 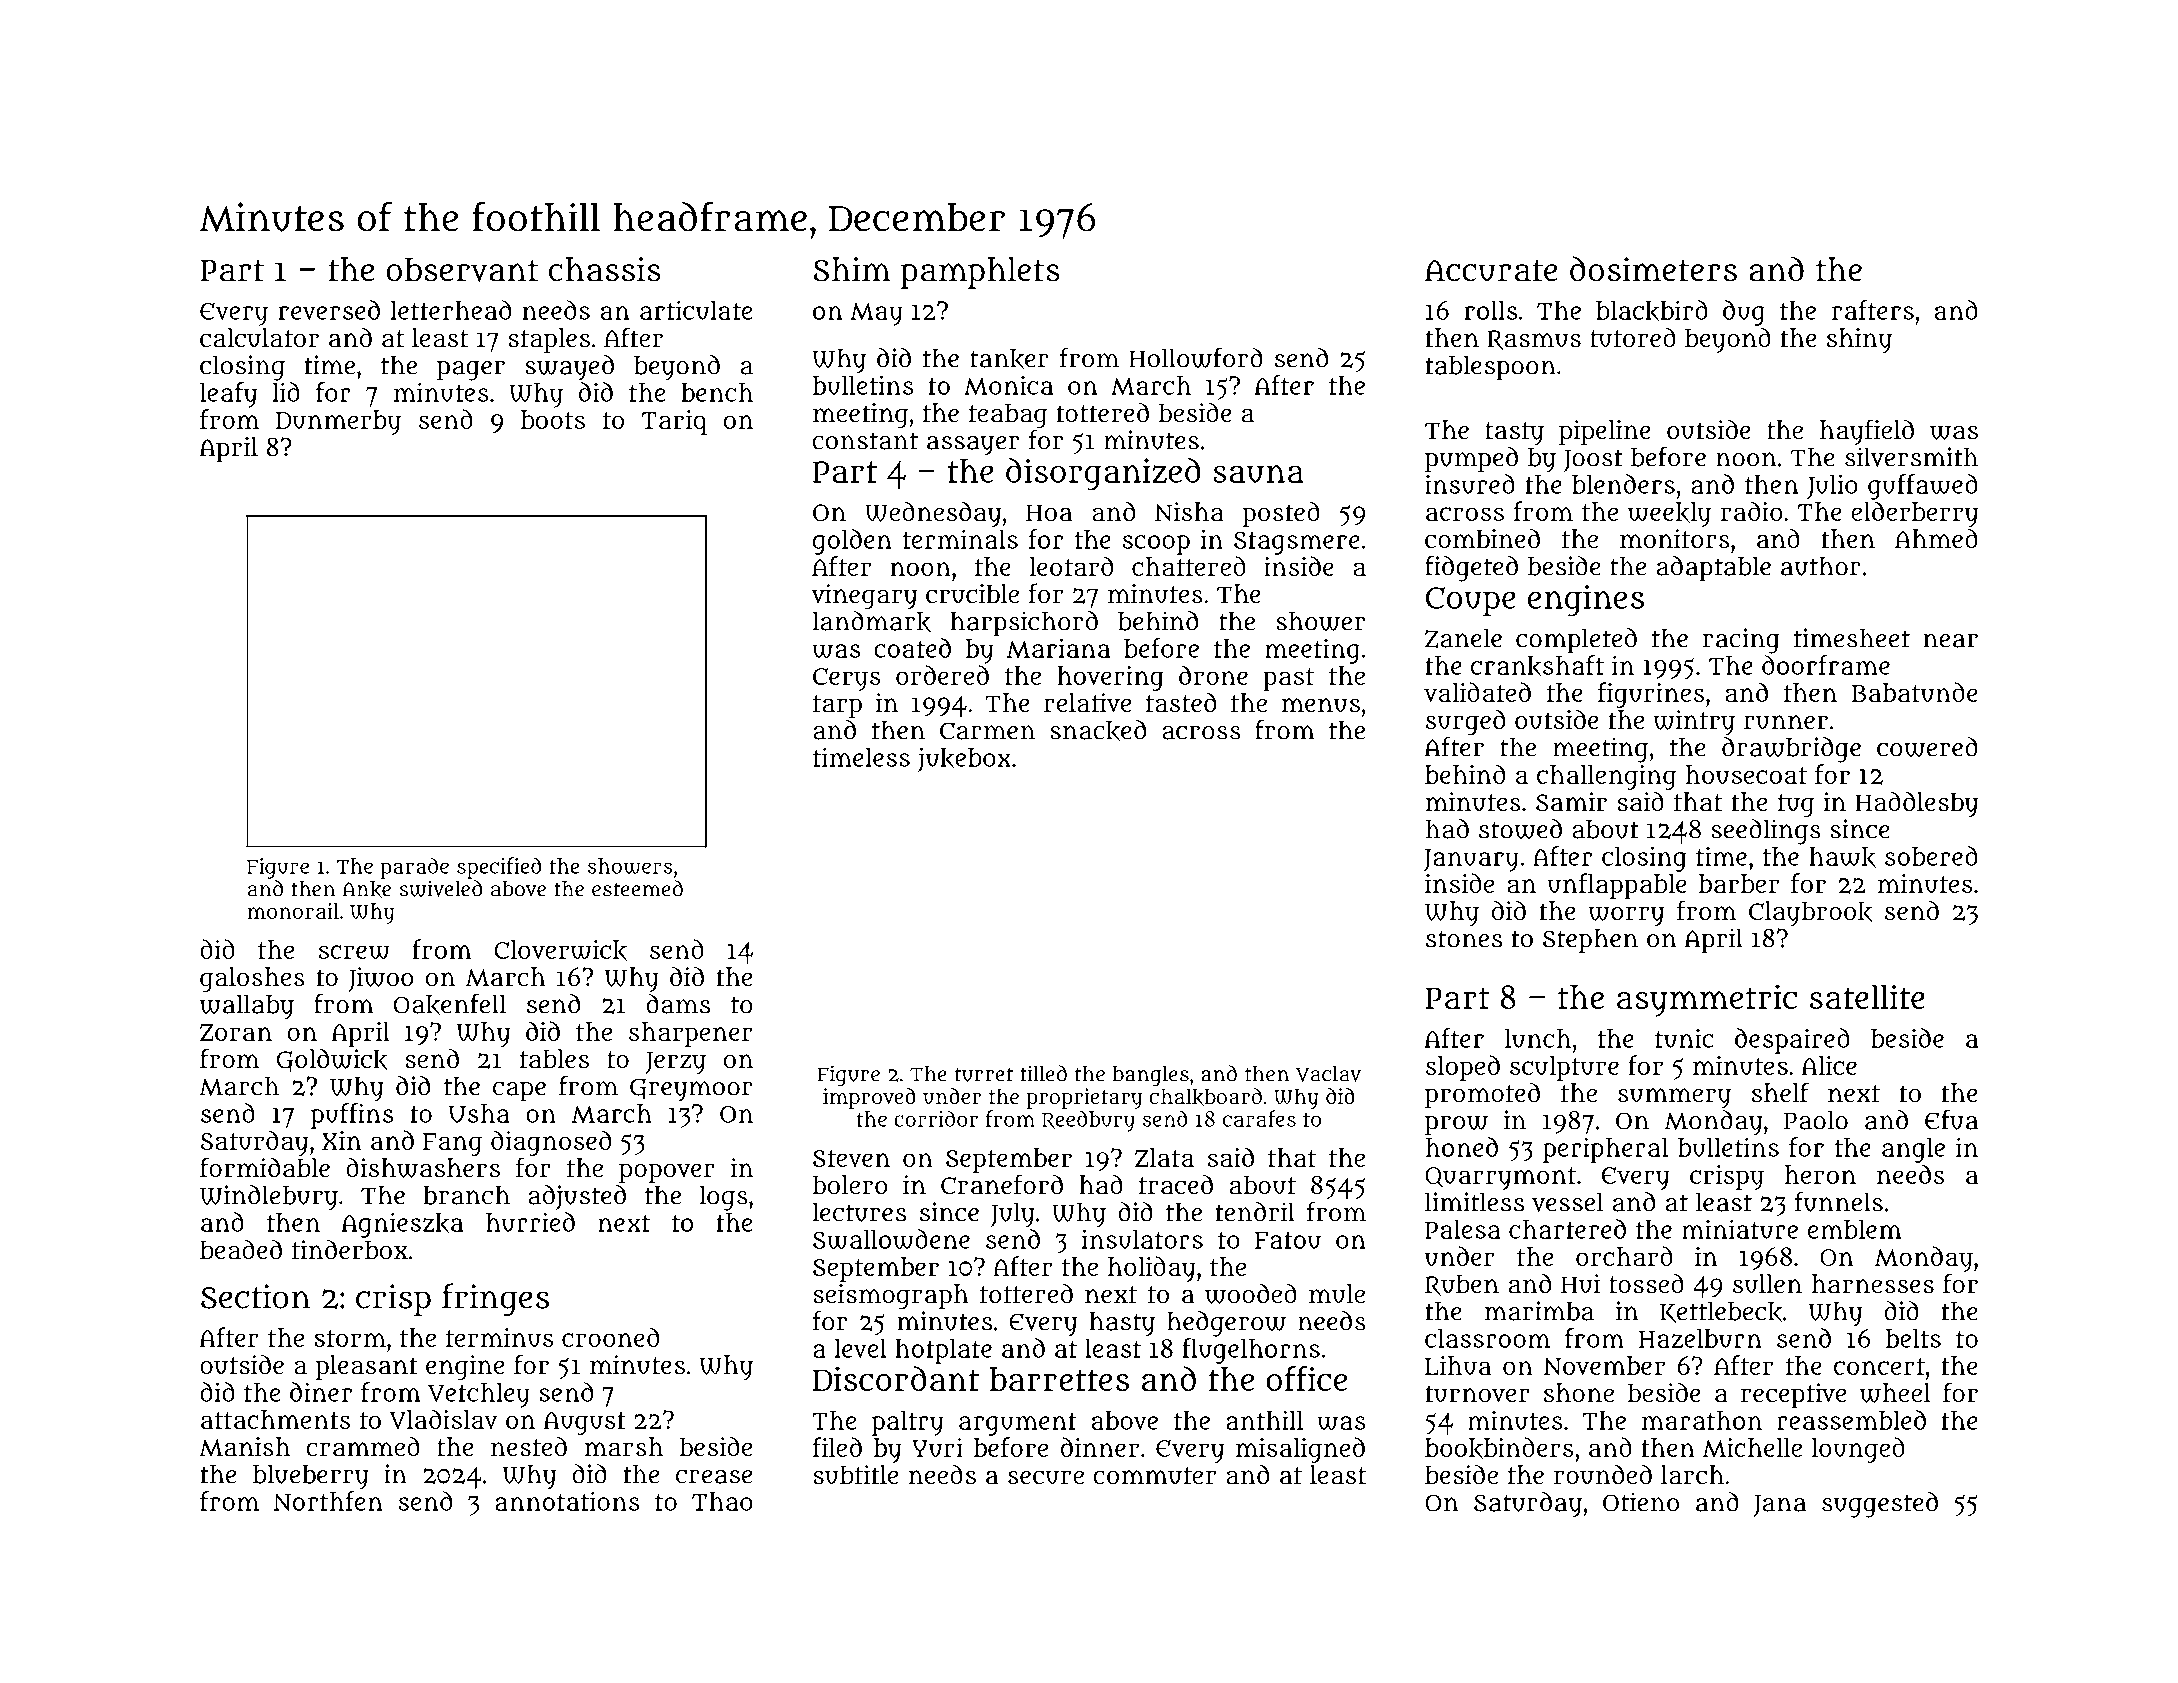 I want to click on Northfen, so click(x=328, y=1501).
